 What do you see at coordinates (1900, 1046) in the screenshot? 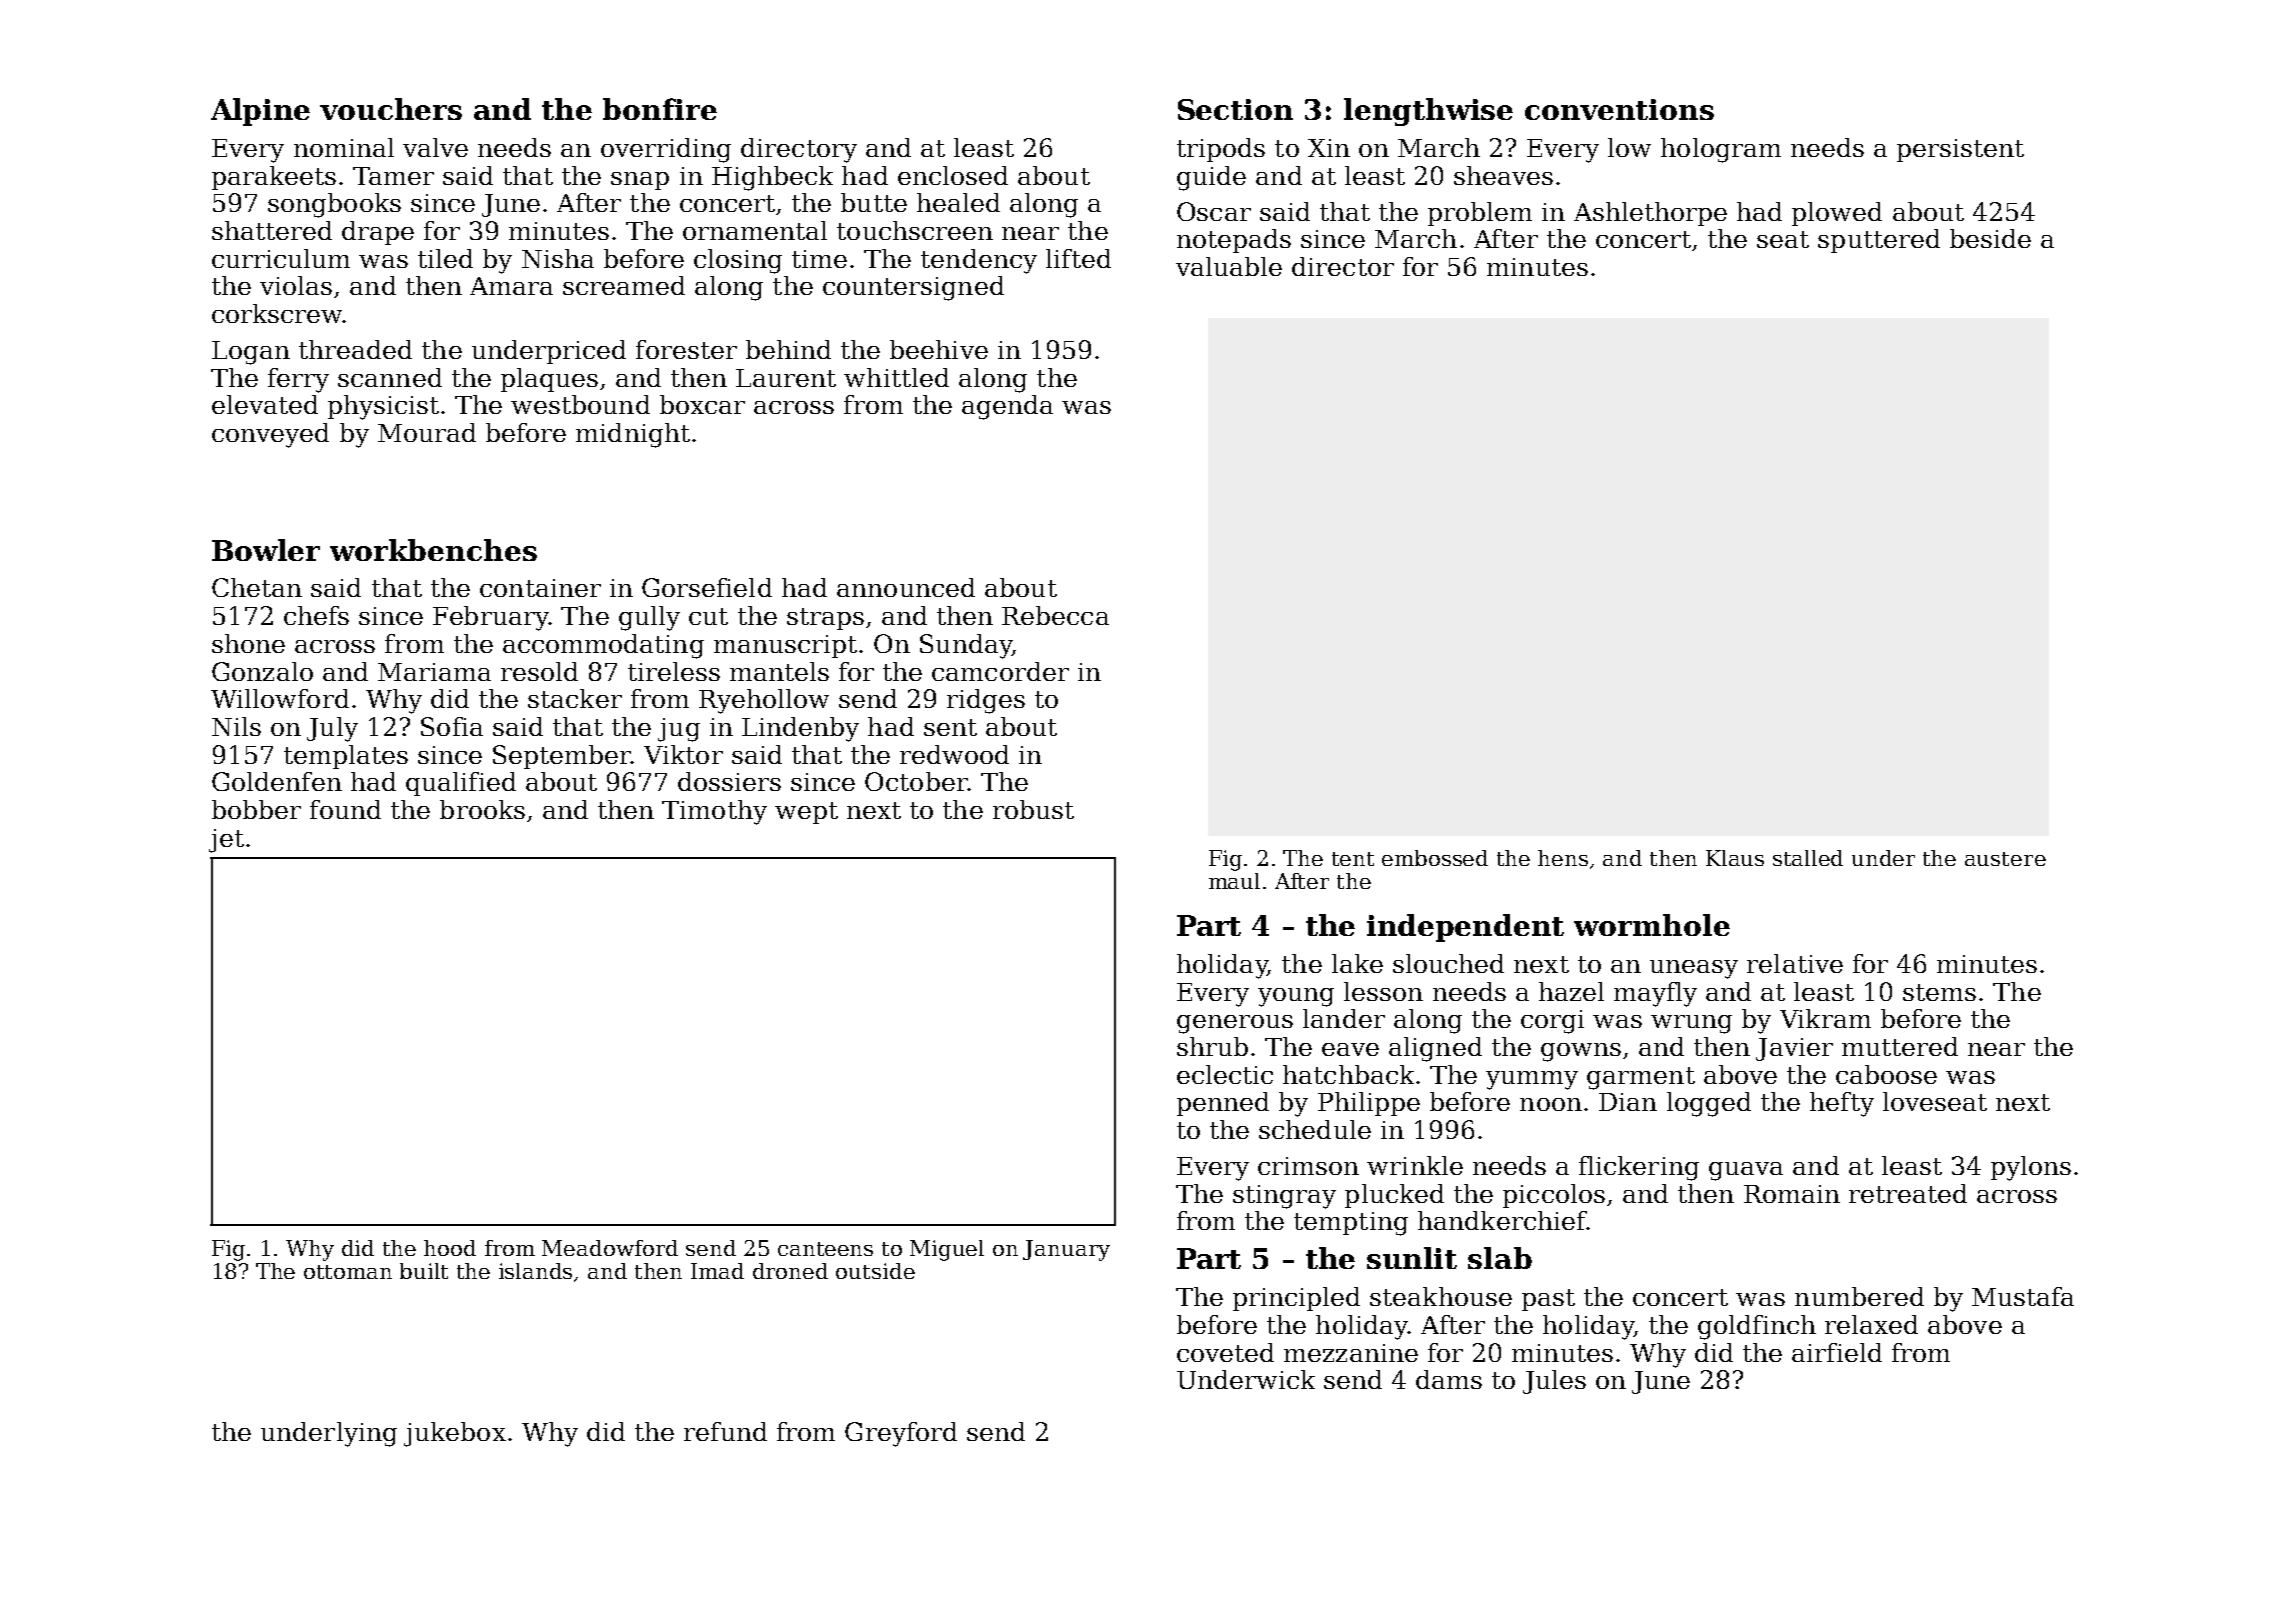
I see `muttered` at bounding box center [1900, 1046].
